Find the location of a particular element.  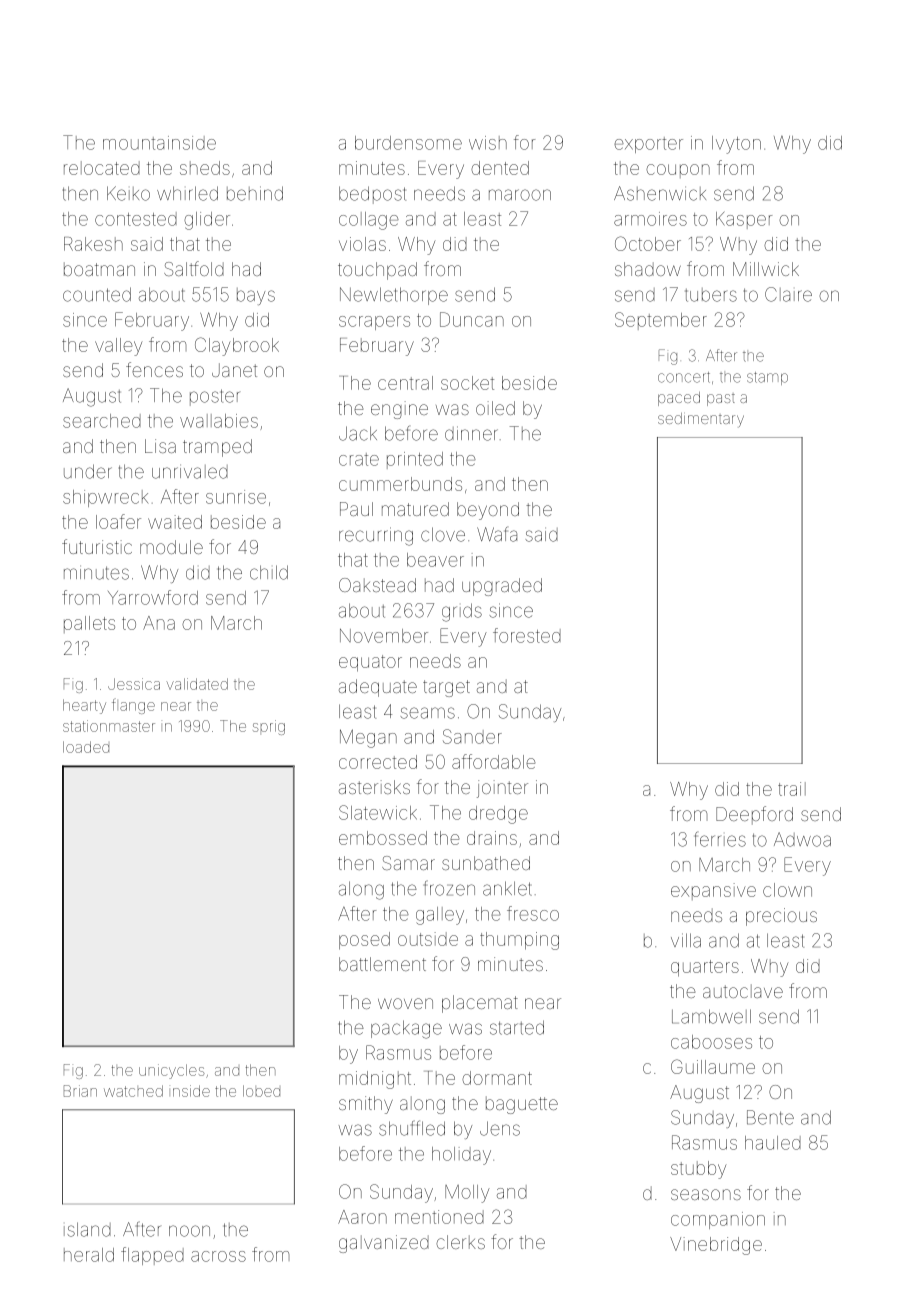

Saltfold is located at coordinates (194, 268).
